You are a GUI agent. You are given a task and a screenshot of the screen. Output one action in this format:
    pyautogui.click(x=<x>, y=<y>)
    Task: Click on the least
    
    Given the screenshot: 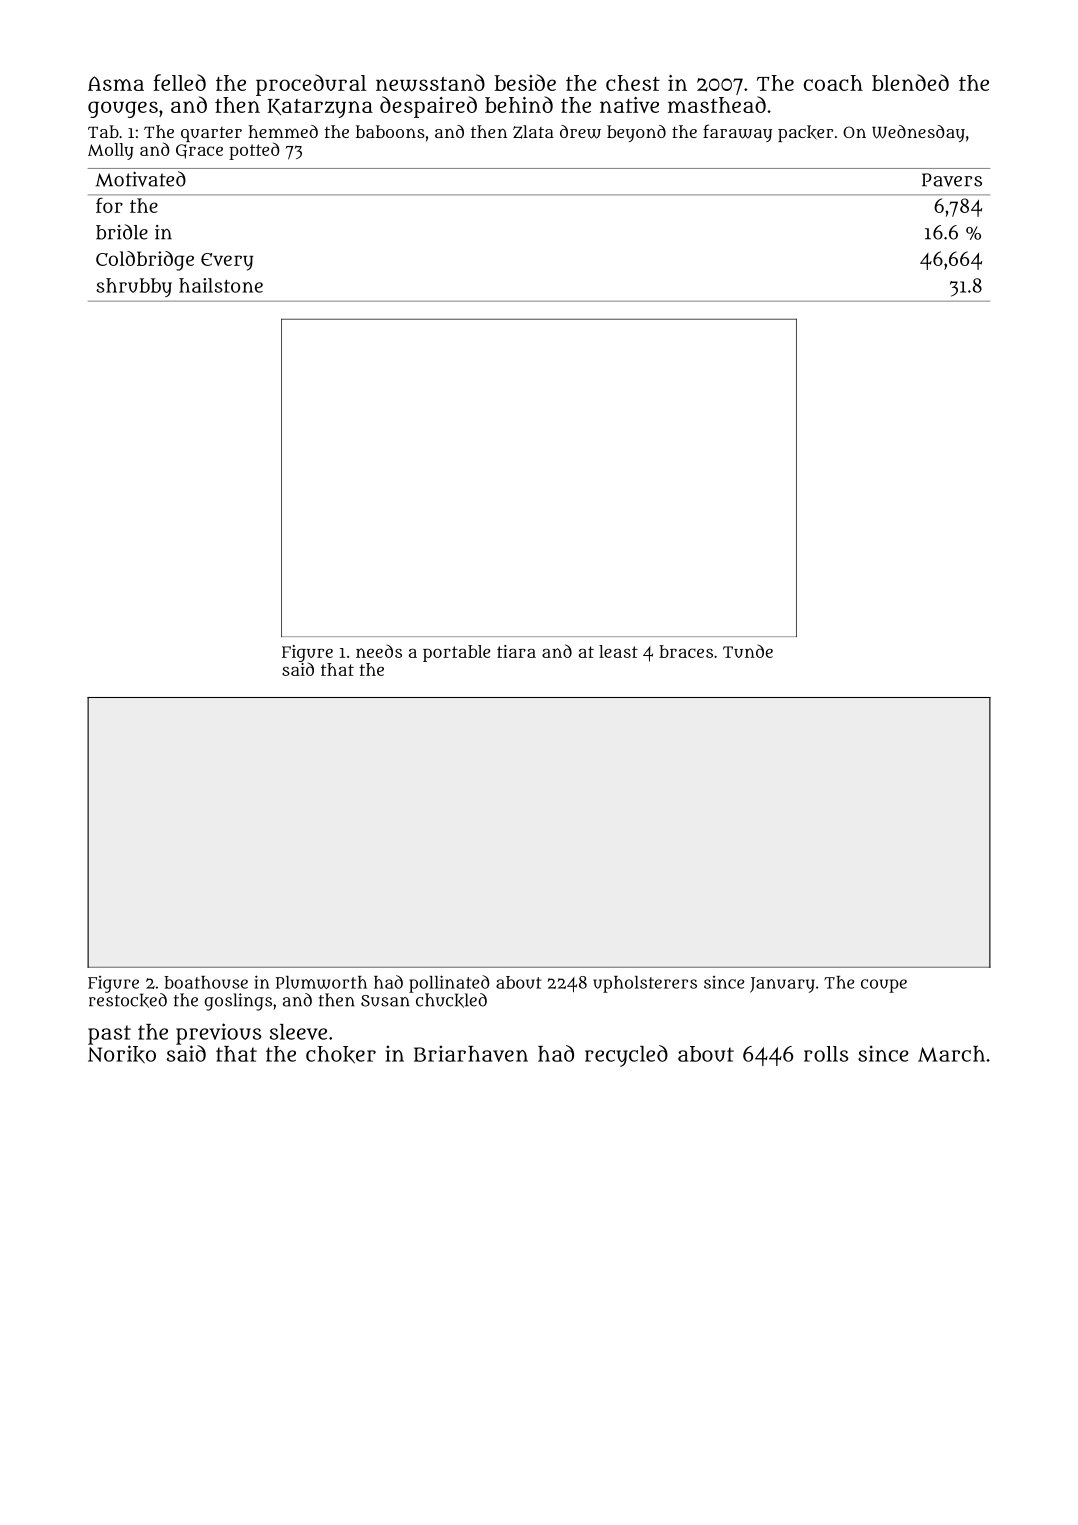 What is the action you would take?
    pyautogui.click(x=618, y=651)
